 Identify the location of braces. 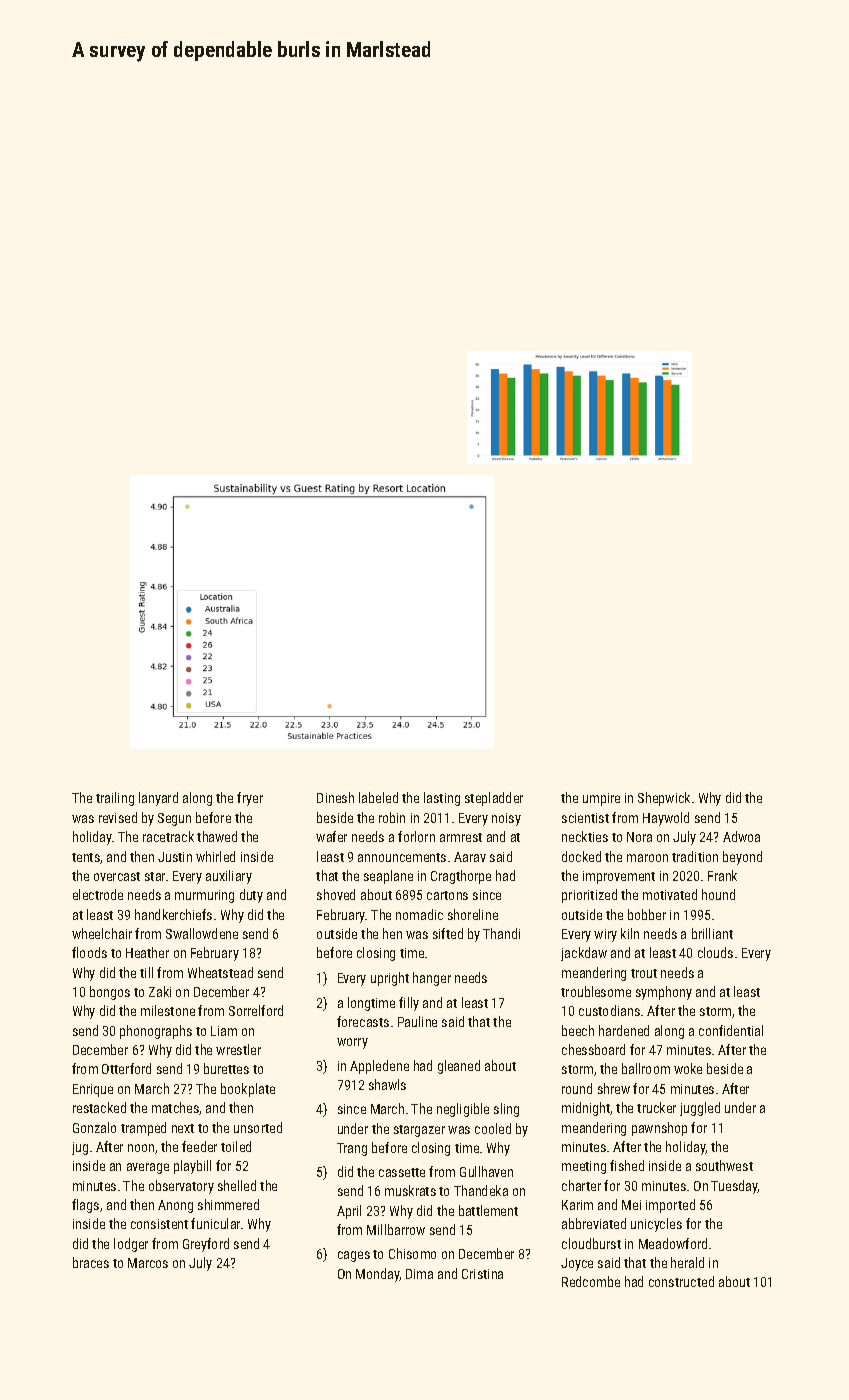
(91, 1262).
